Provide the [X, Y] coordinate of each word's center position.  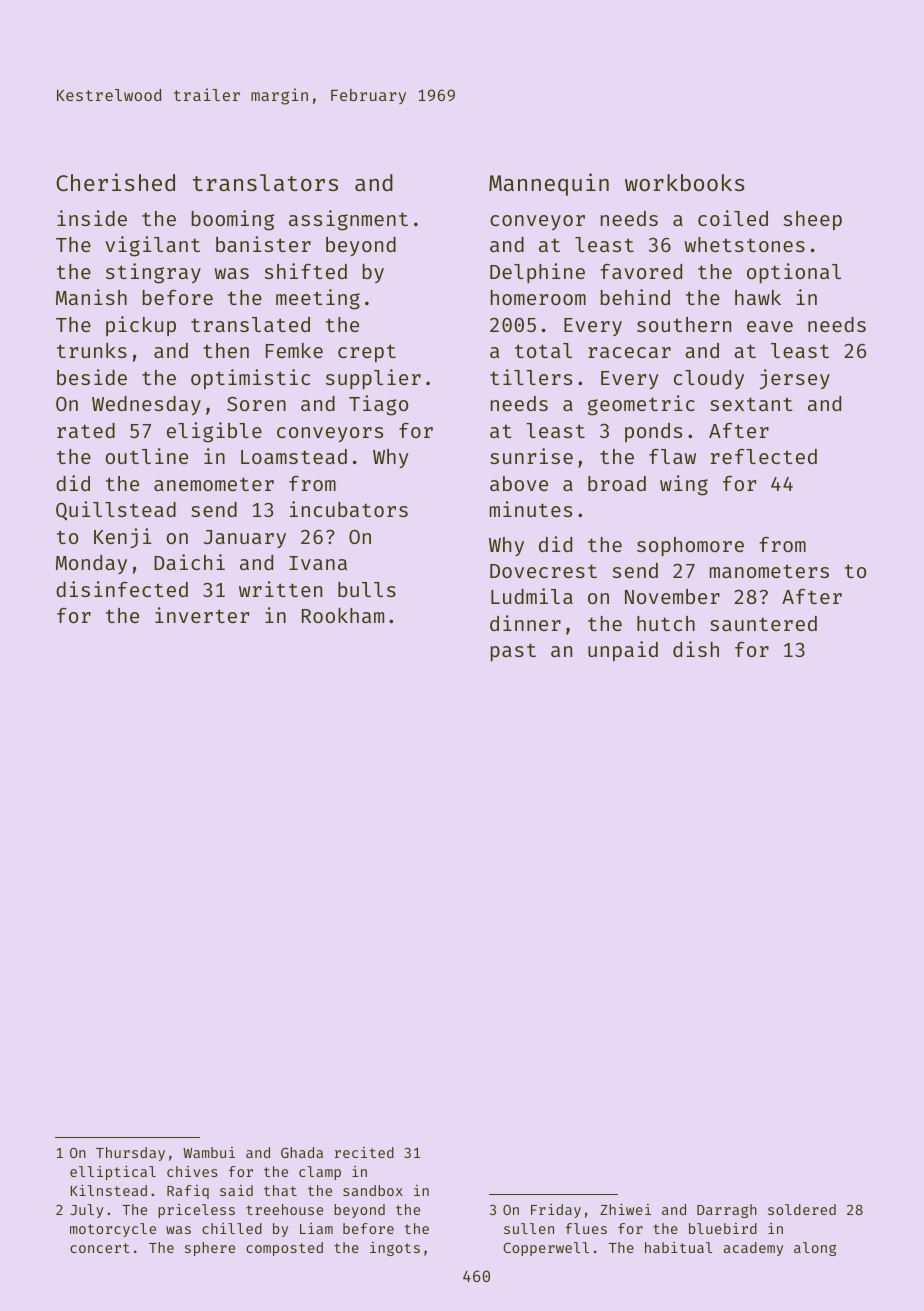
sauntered [763, 623]
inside [92, 218]
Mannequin [549, 184]
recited [364, 1152]
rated [86, 430]
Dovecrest [543, 571]
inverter [202, 615]
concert [100, 1248]
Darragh [727, 1211]
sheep [813, 221]
